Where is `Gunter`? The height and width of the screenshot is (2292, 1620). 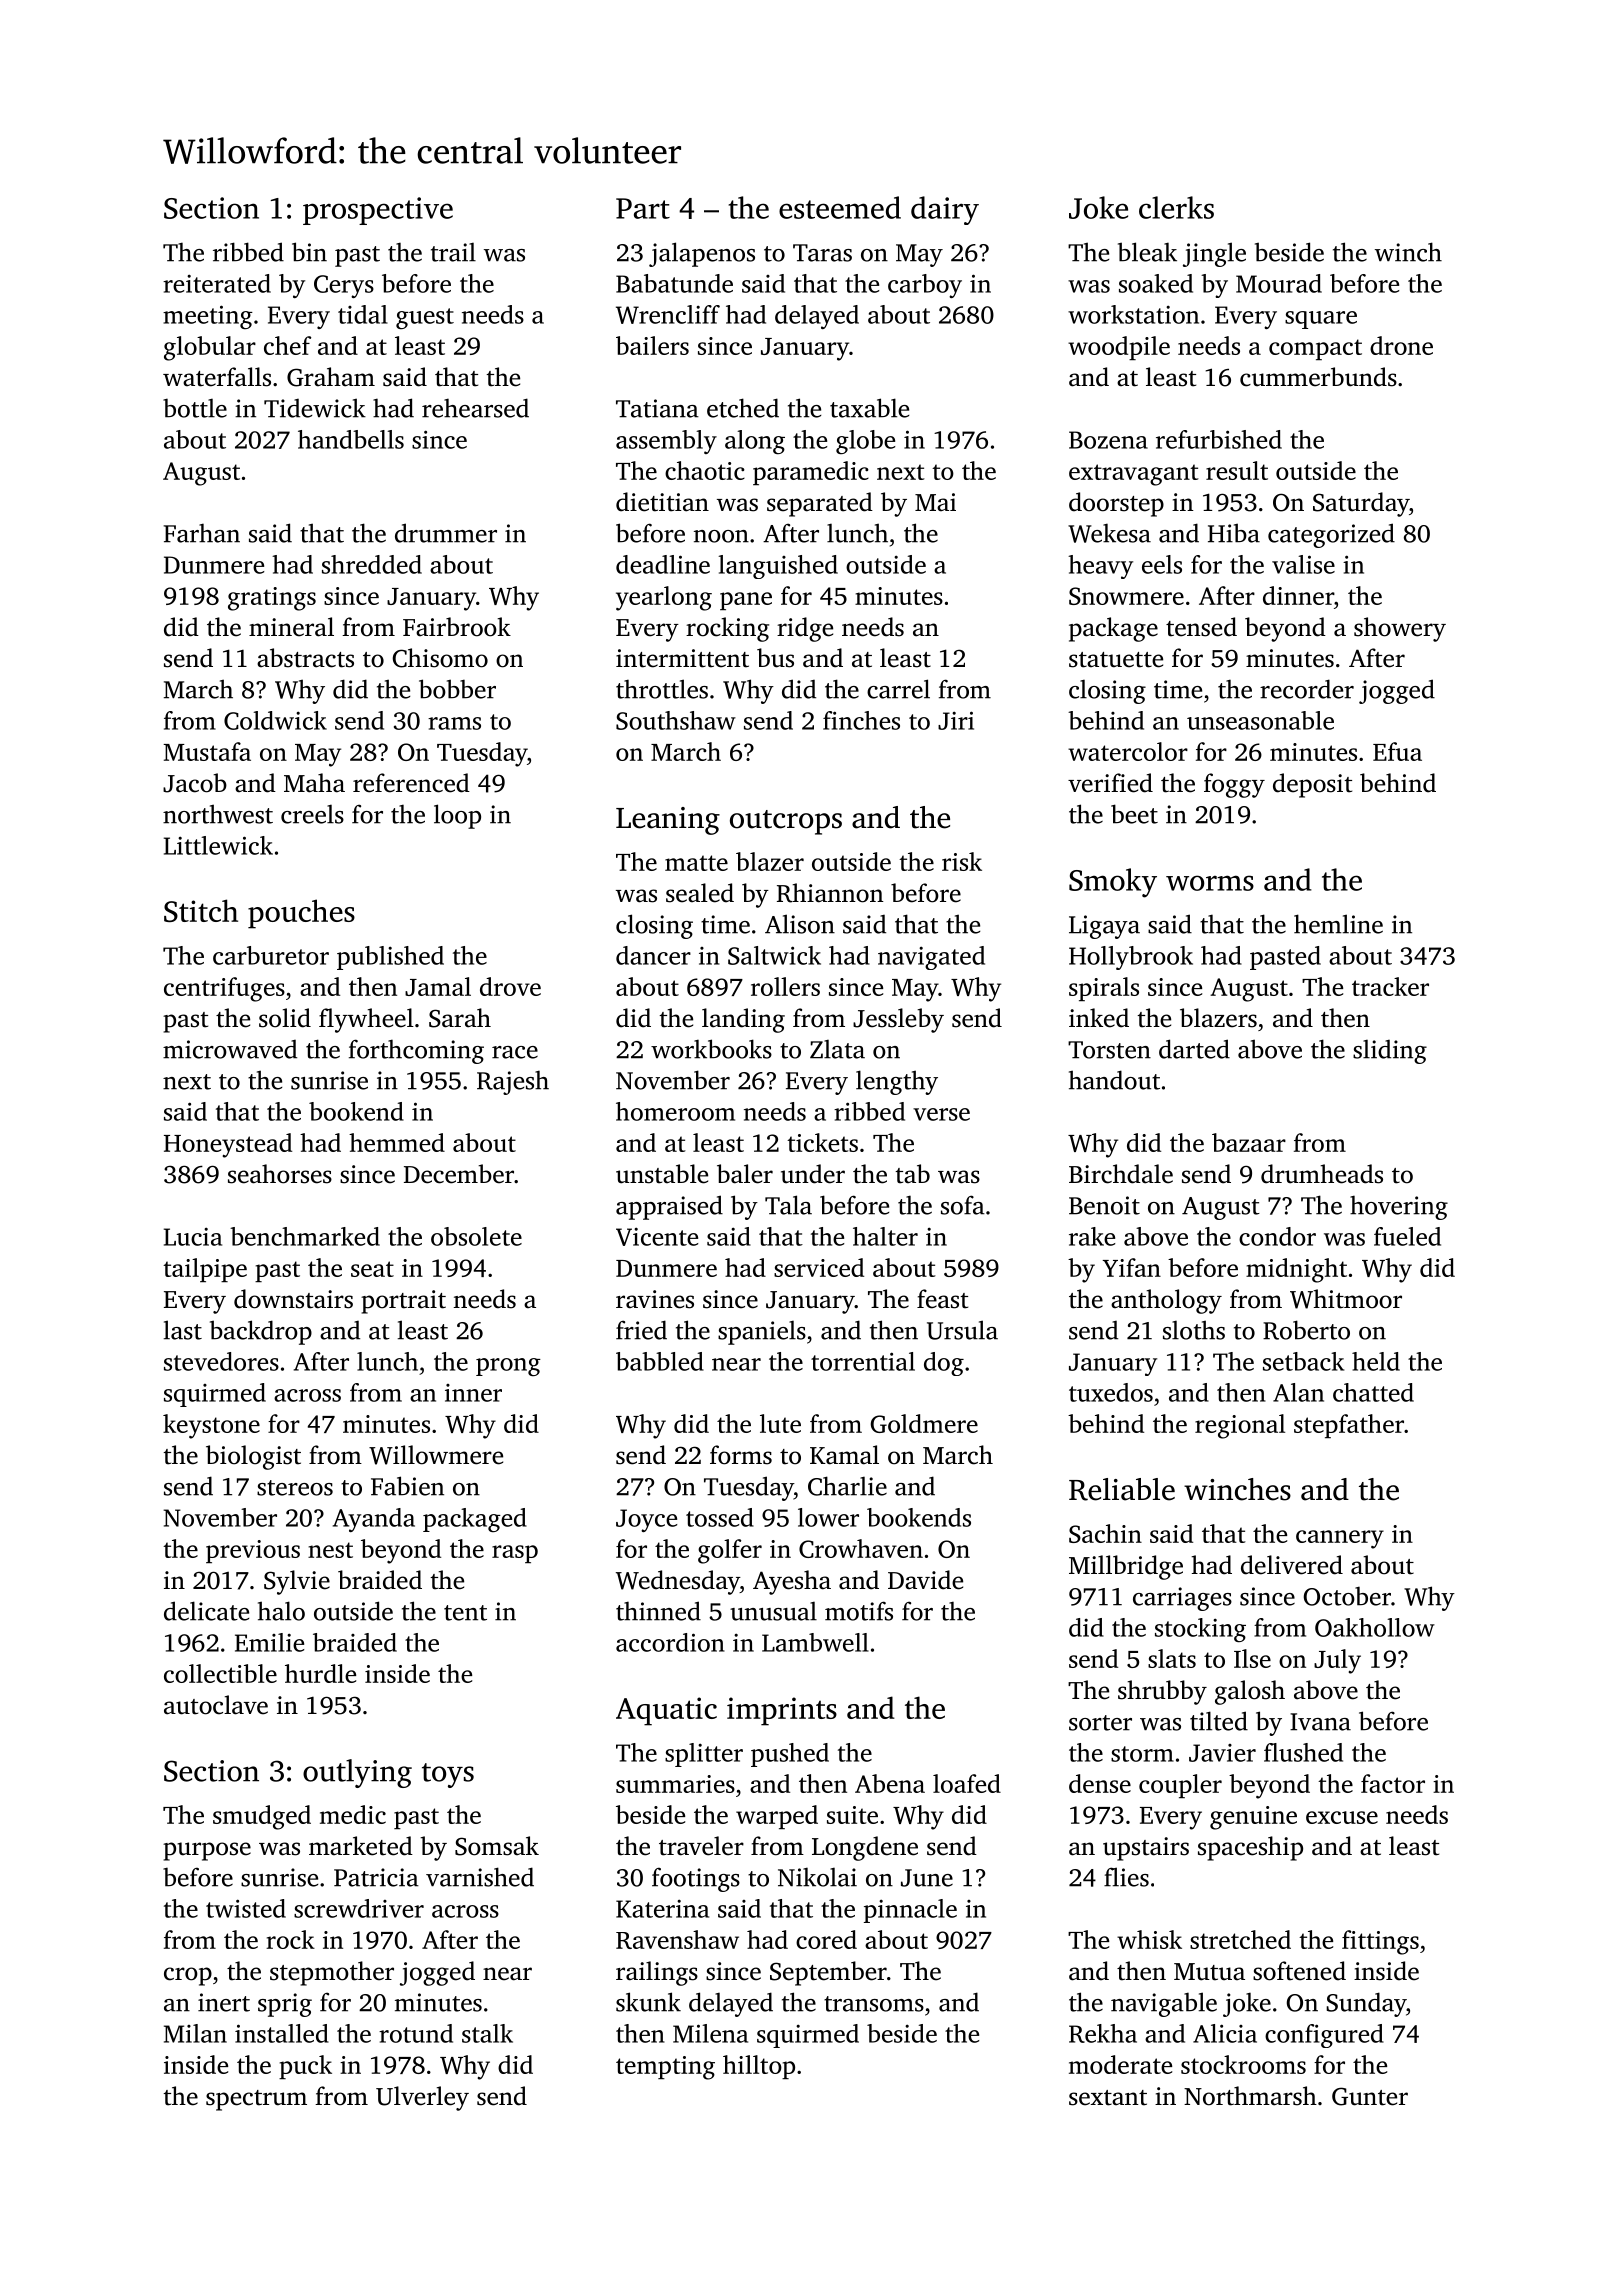
Gunter is located at coordinates (1370, 2096).
